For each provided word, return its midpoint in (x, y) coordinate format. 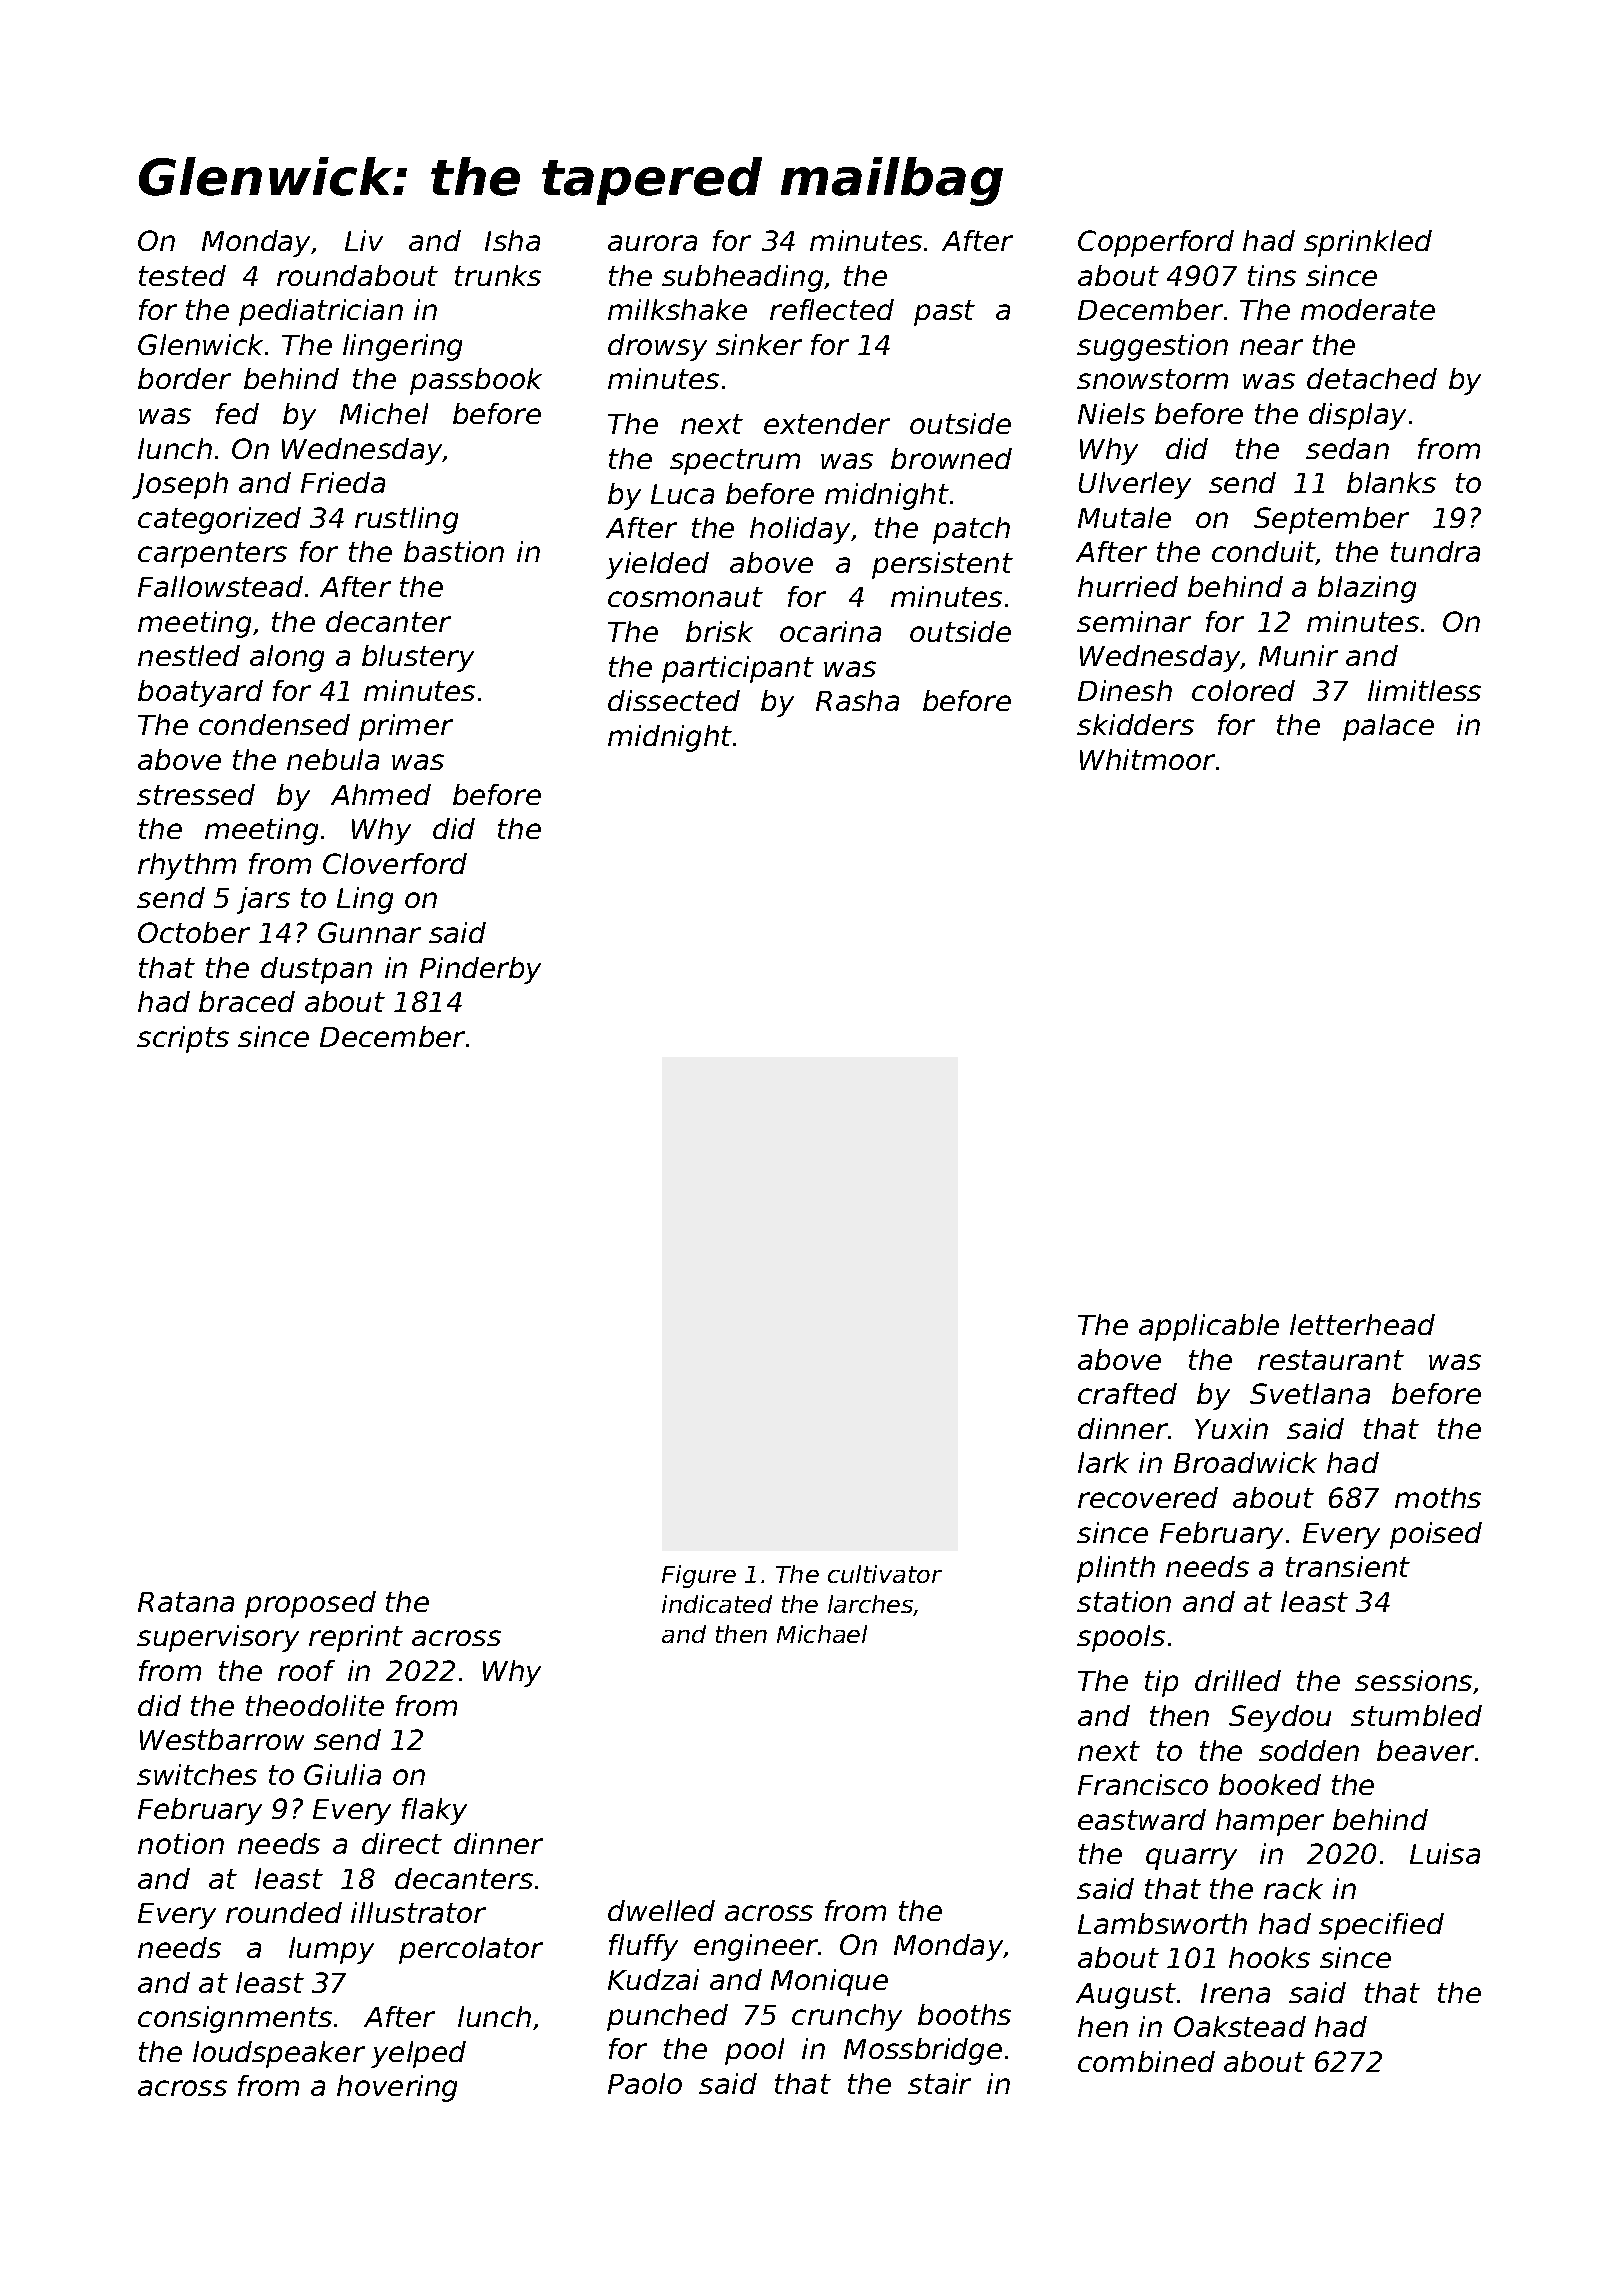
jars (263, 900)
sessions (1413, 1680)
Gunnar (369, 932)
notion (181, 1843)
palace (1388, 727)
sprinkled (1368, 243)
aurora (652, 243)
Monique (829, 1982)
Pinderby (480, 970)
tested (182, 275)
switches (197, 1774)
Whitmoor (1147, 759)
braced (247, 1001)
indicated (717, 1604)
